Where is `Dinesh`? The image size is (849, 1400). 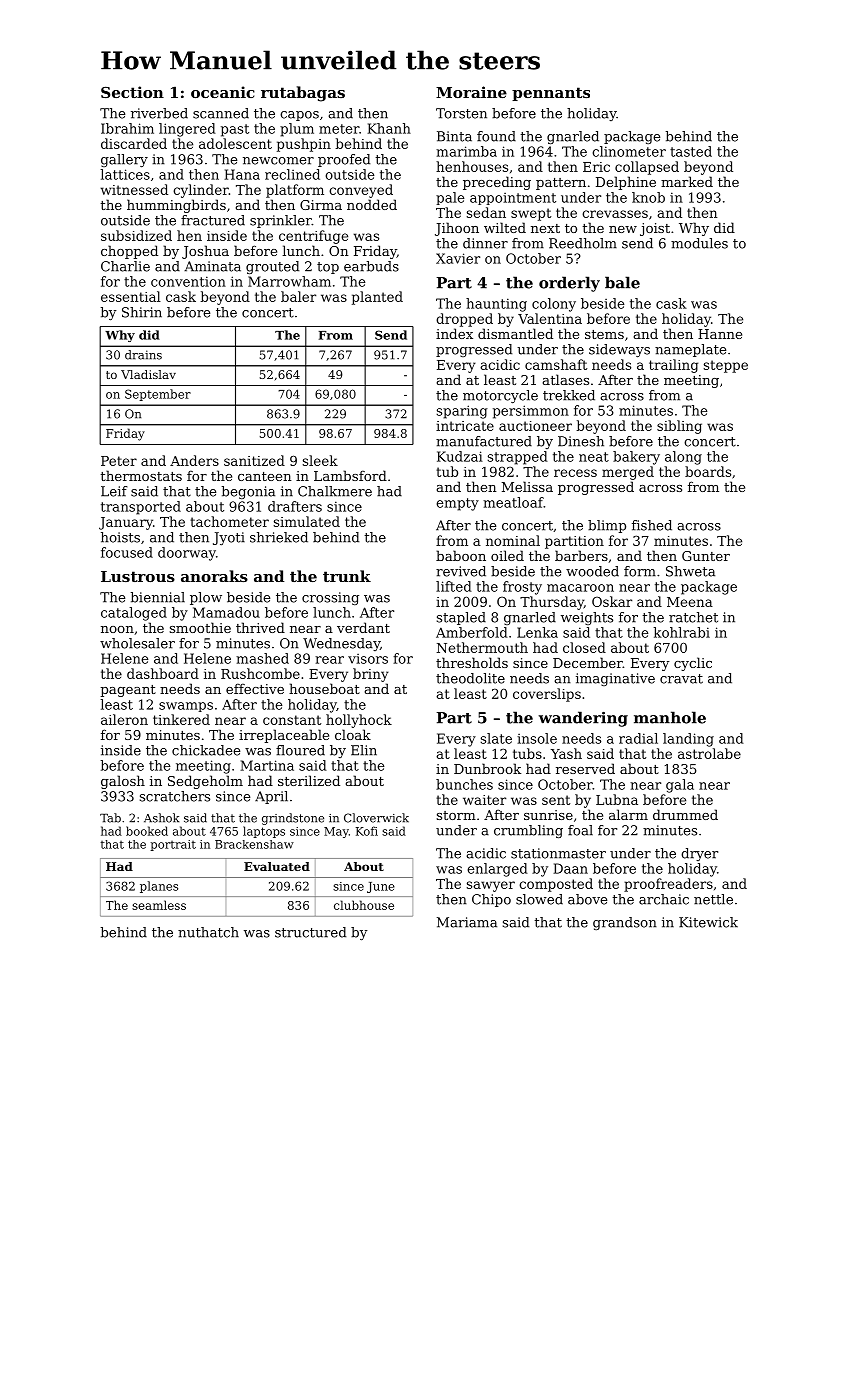 Dinesh is located at coordinates (581, 441).
